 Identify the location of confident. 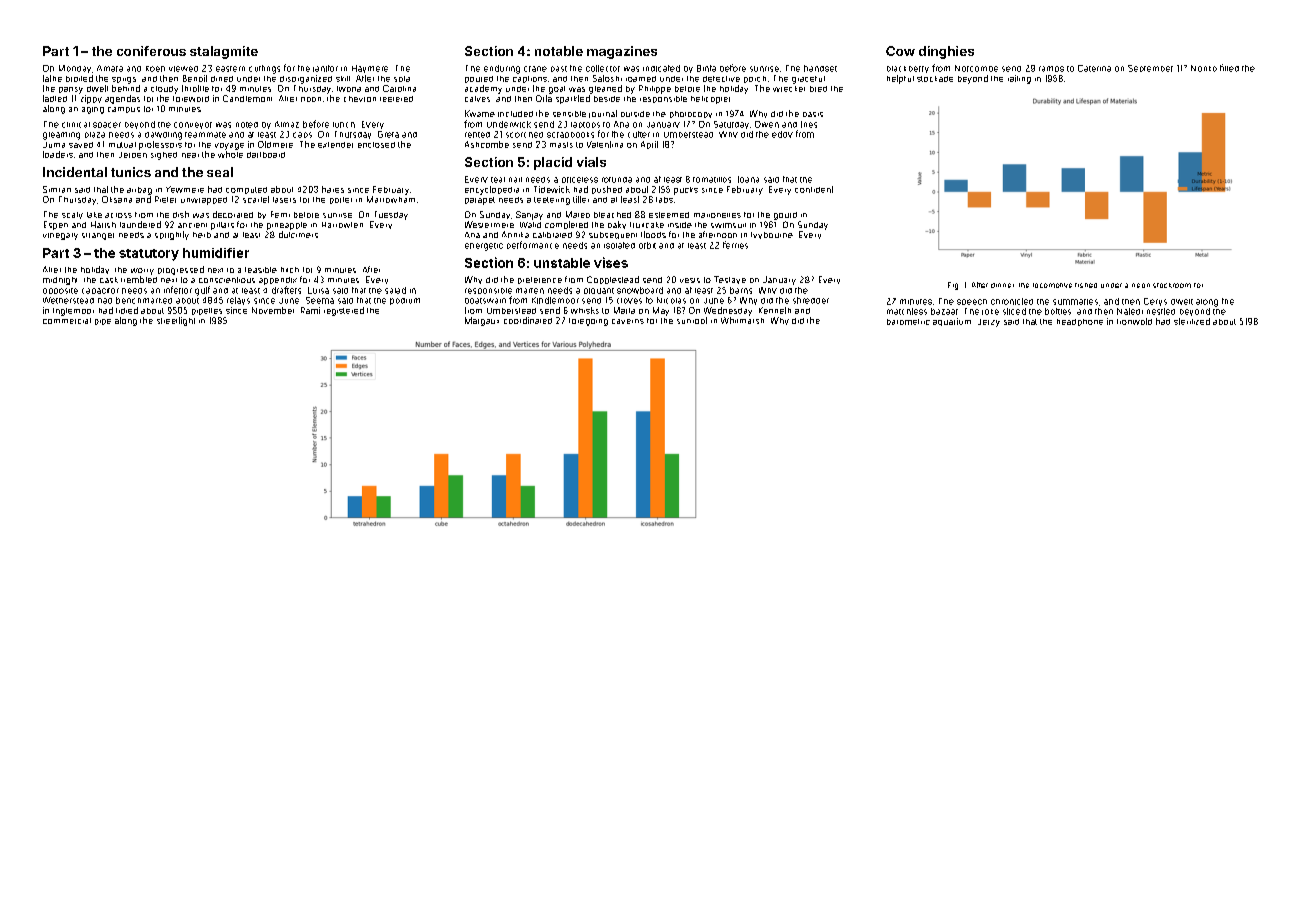
(814, 189).
